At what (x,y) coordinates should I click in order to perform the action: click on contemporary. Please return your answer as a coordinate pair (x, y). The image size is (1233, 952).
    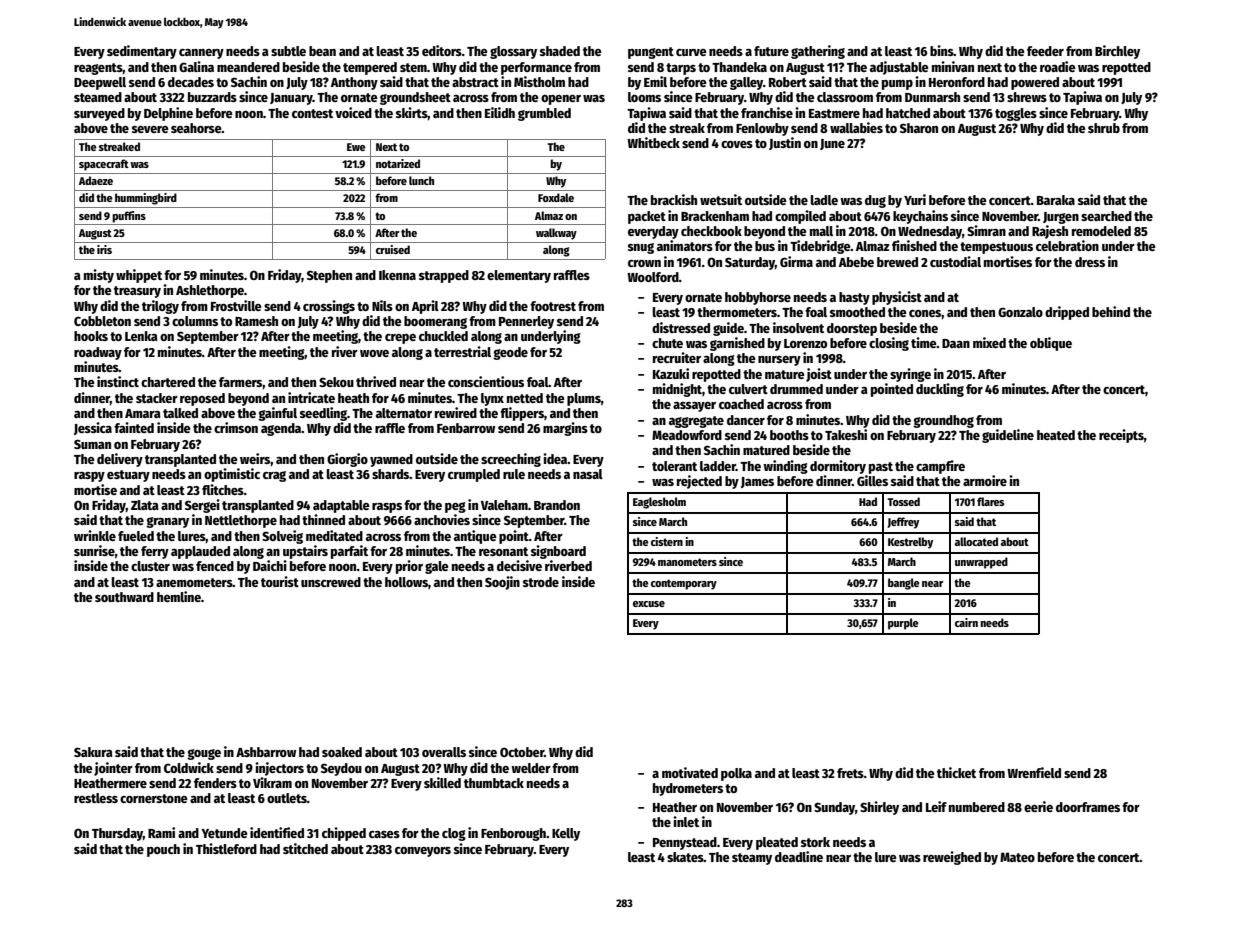
    Looking at the image, I should click on (684, 584).
